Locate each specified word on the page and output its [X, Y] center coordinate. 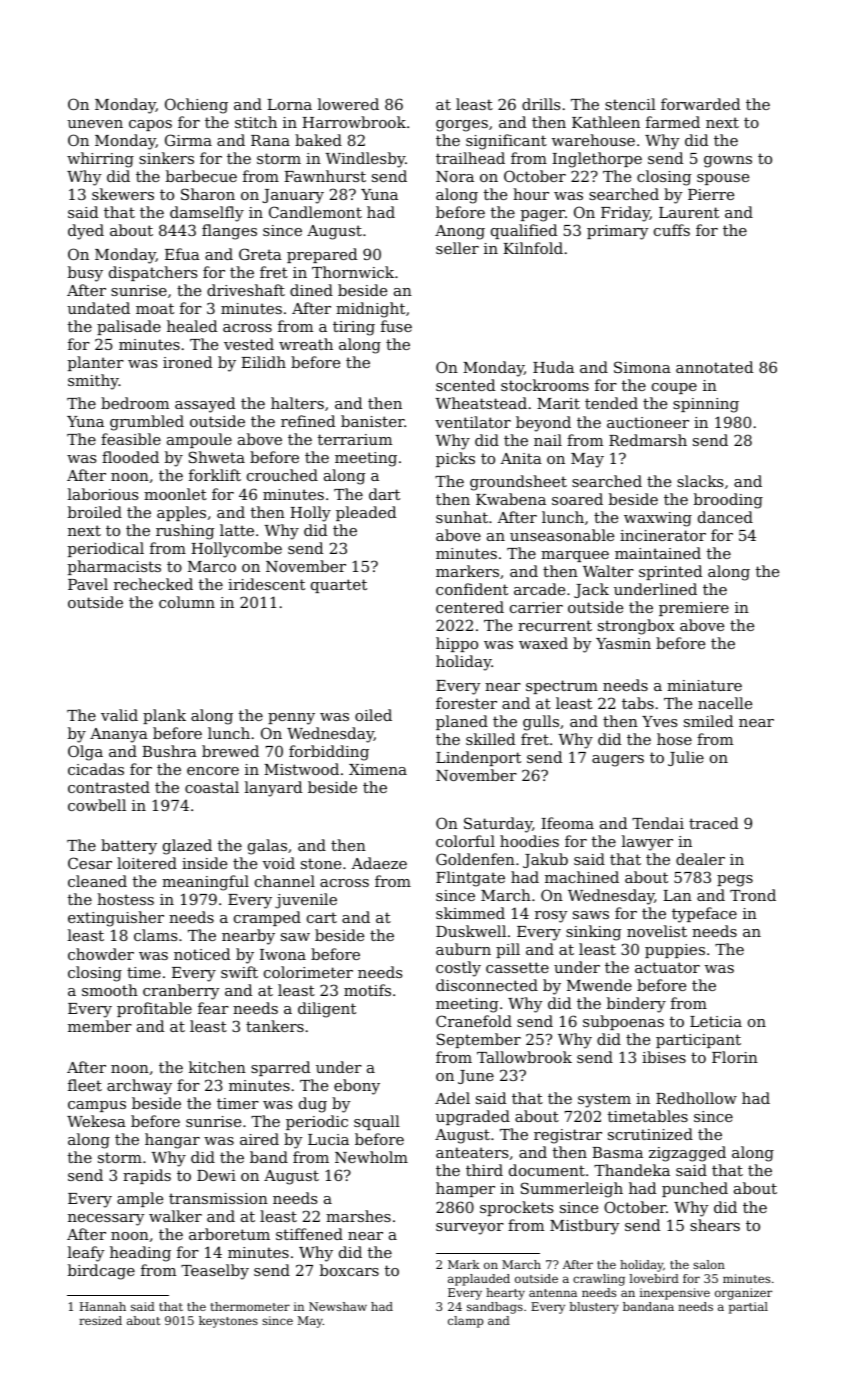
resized [100, 1320]
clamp [465, 1322]
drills [541, 104]
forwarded [700, 104]
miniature [704, 685]
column [187, 602]
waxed [543, 643]
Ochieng [196, 106]
